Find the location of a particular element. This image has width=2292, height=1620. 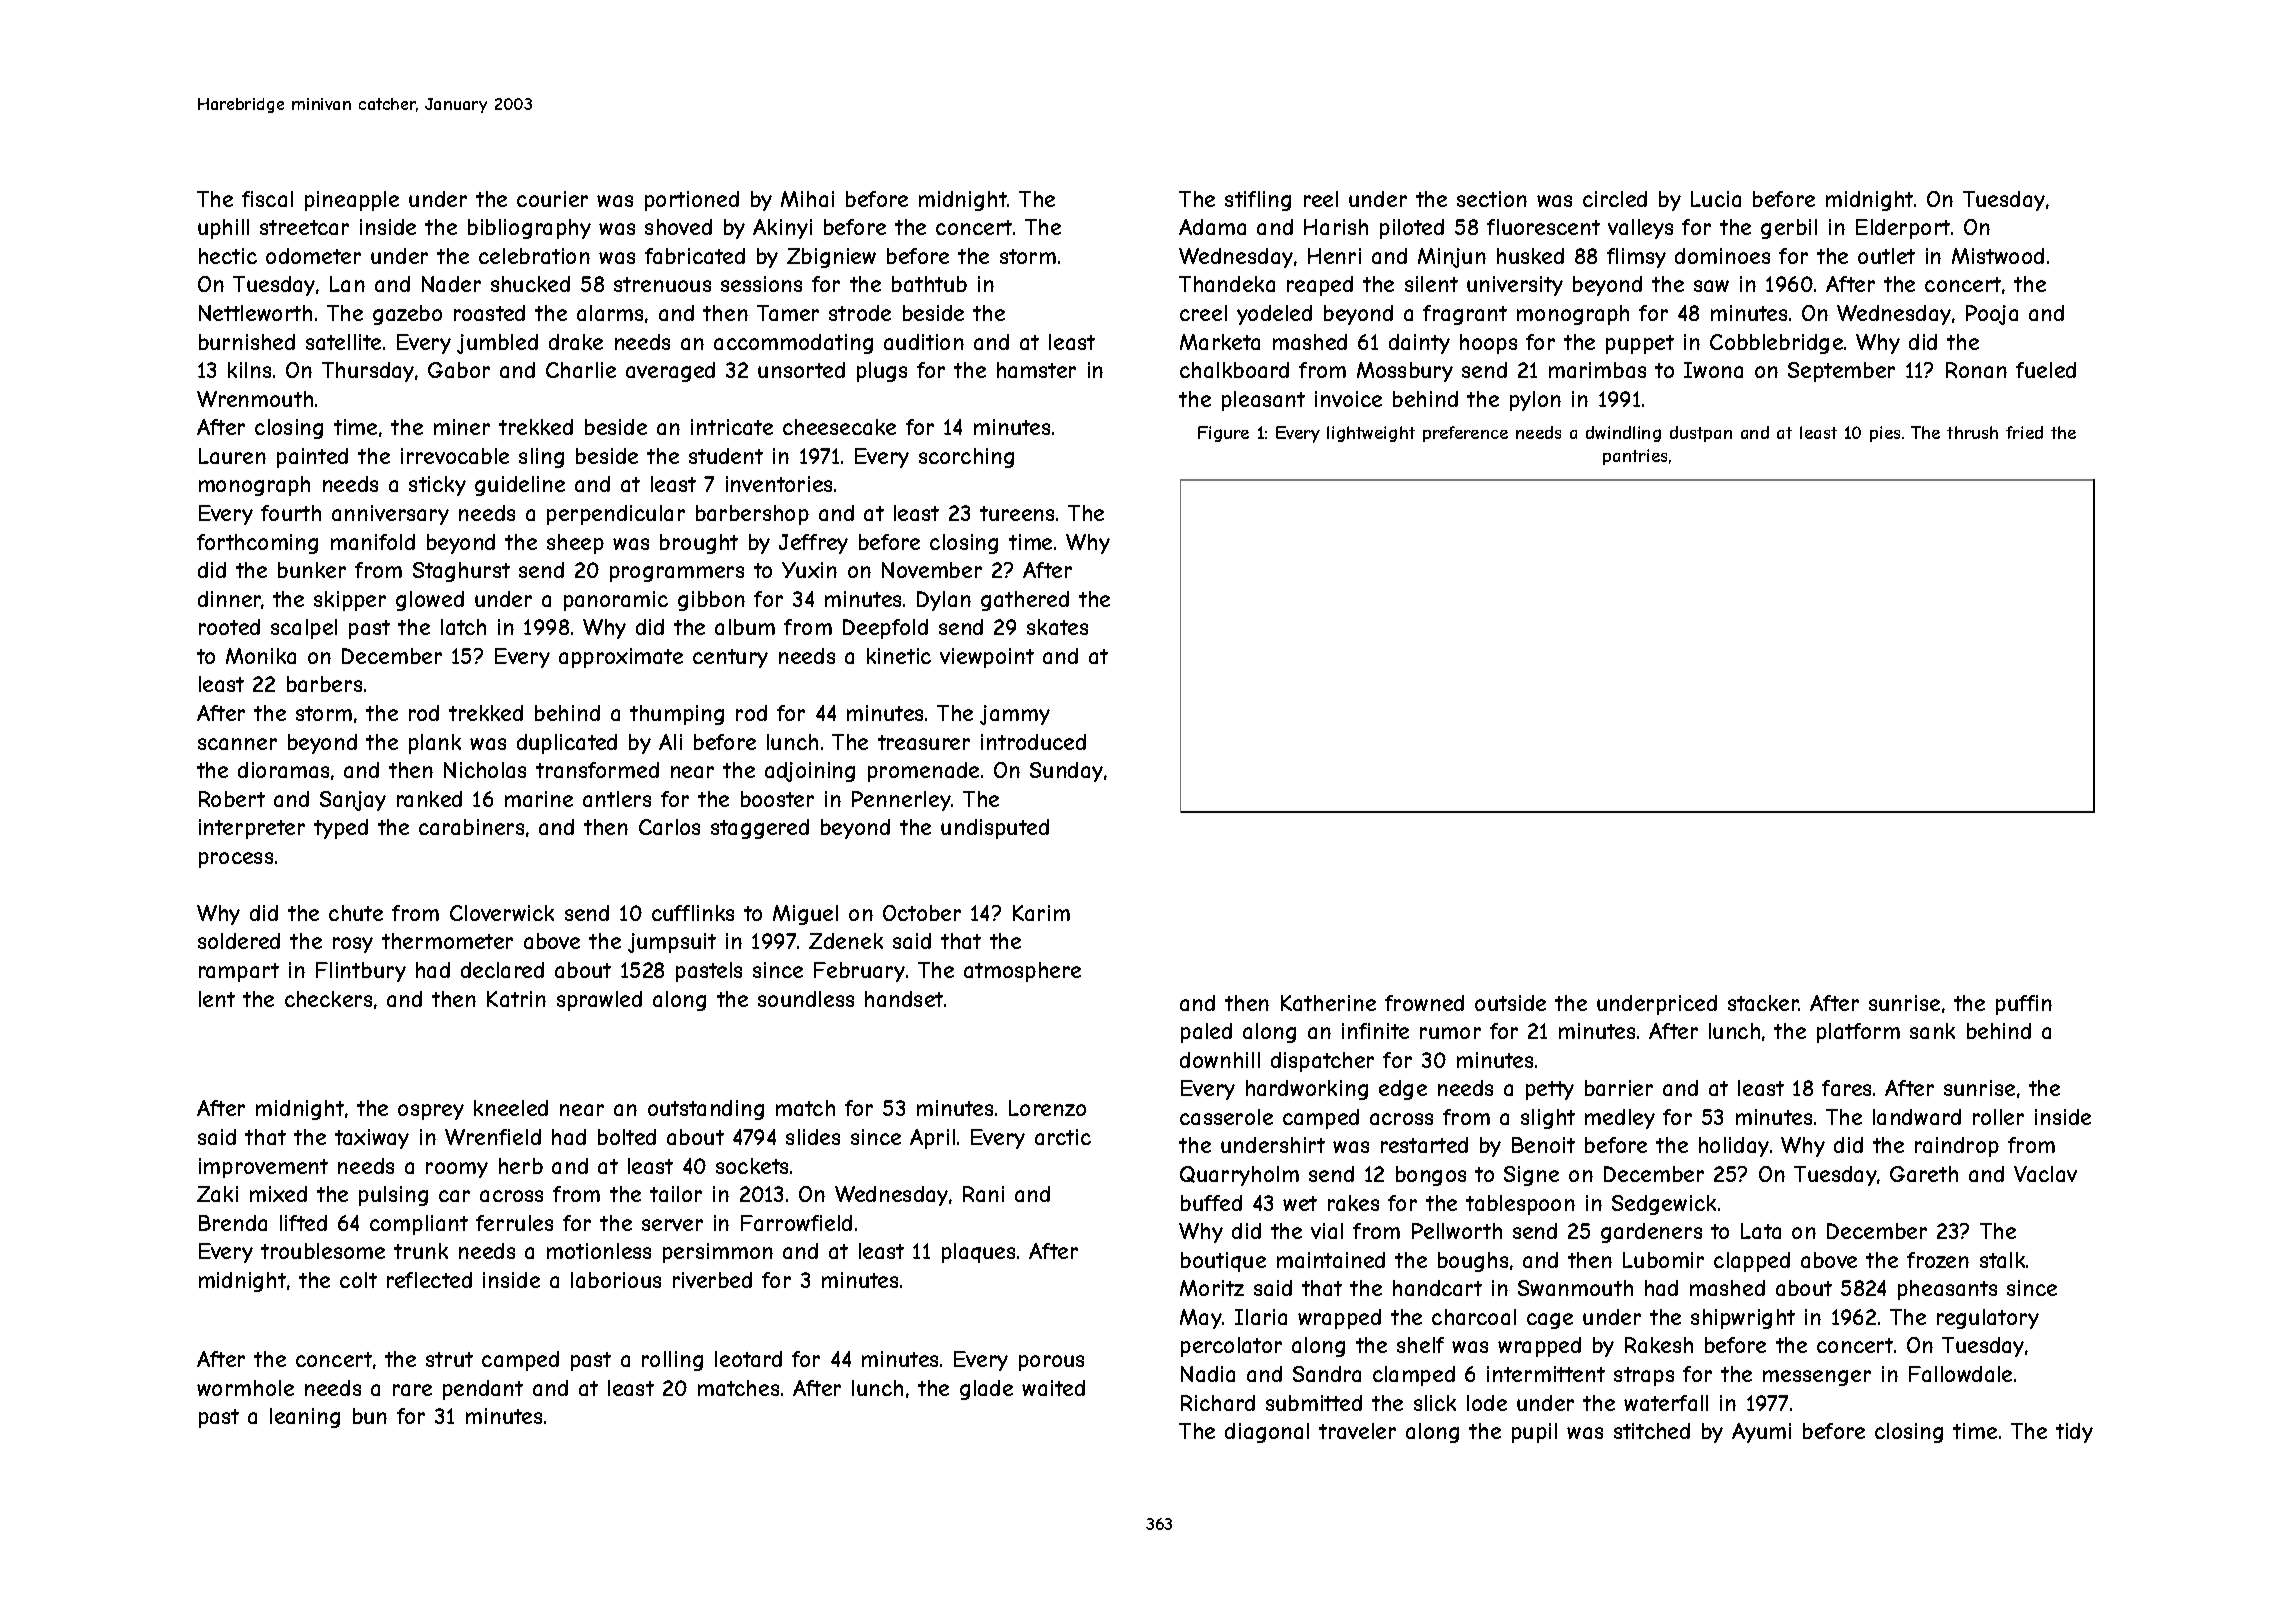

saw is located at coordinates (1711, 286).
